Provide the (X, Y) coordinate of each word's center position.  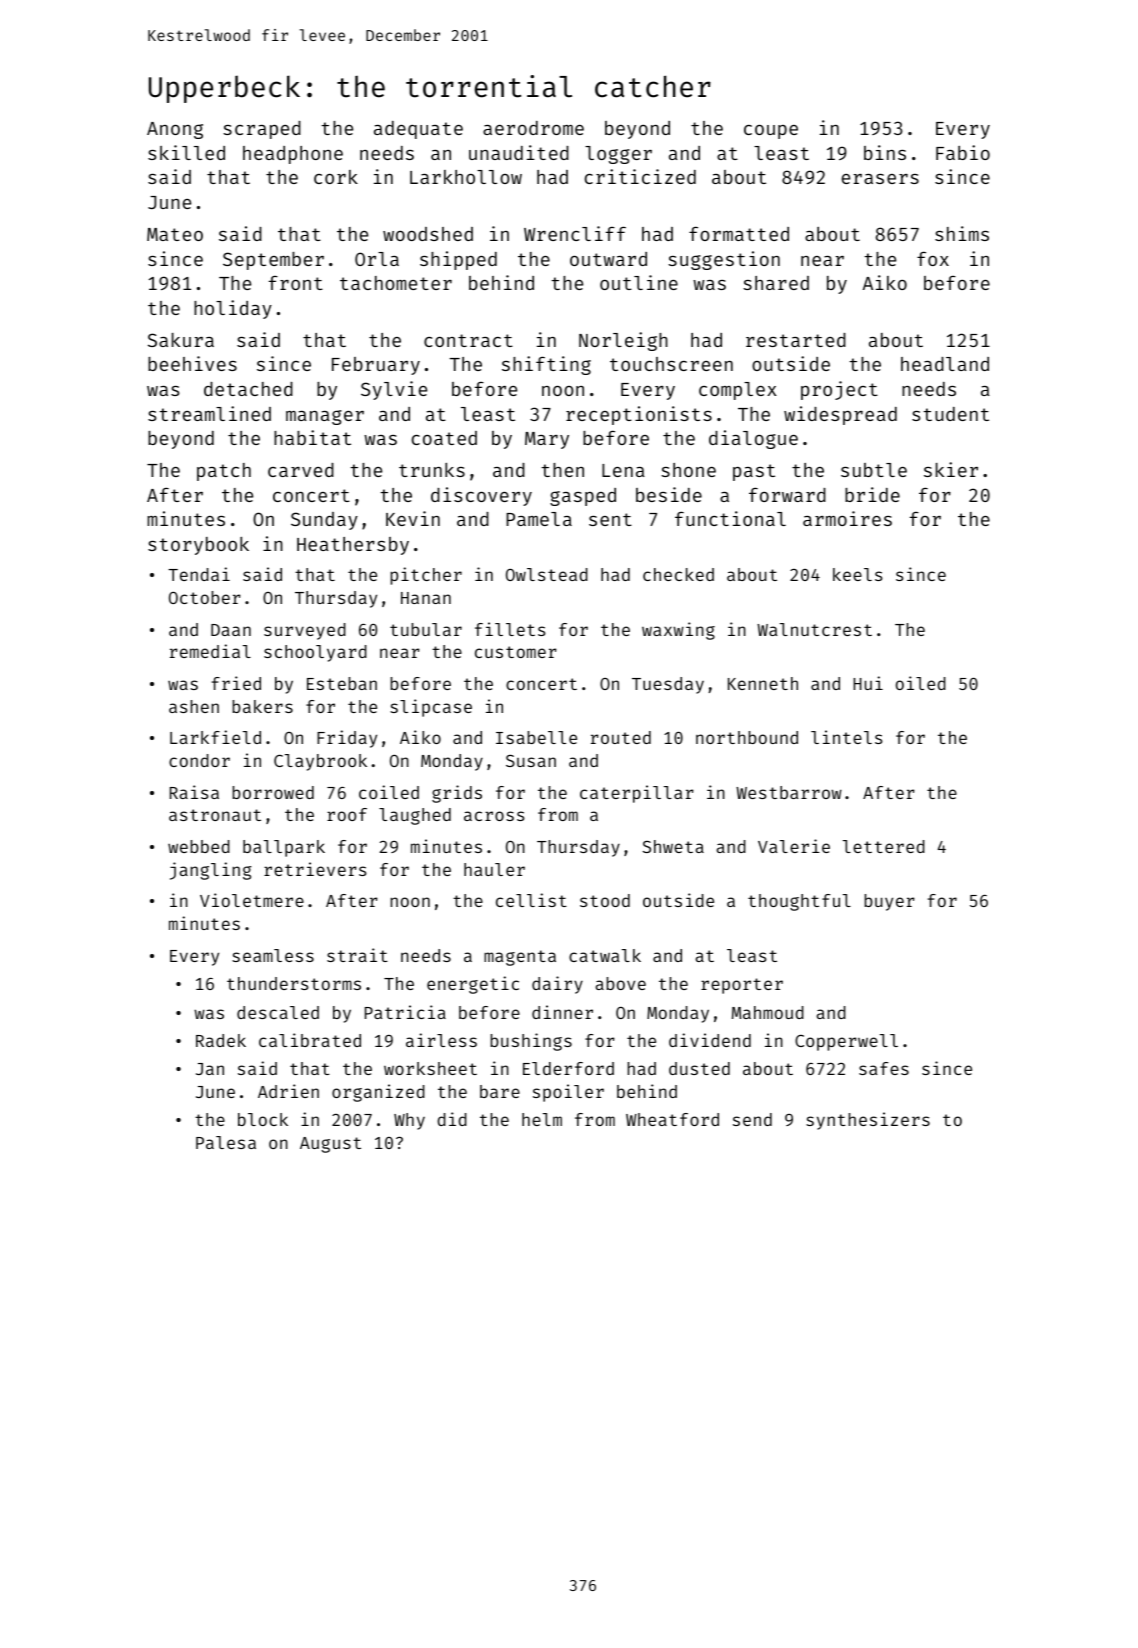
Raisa (194, 792)
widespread (840, 415)
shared (776, 283)
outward (608, 259)
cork (336, 177)
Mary (547, 440)
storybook (198, 546)
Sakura (181, 340)
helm (542, 1119)
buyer (889, 902)
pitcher (426, 576)
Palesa (226, 1142)
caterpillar (637, 794)
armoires (847, 518)
